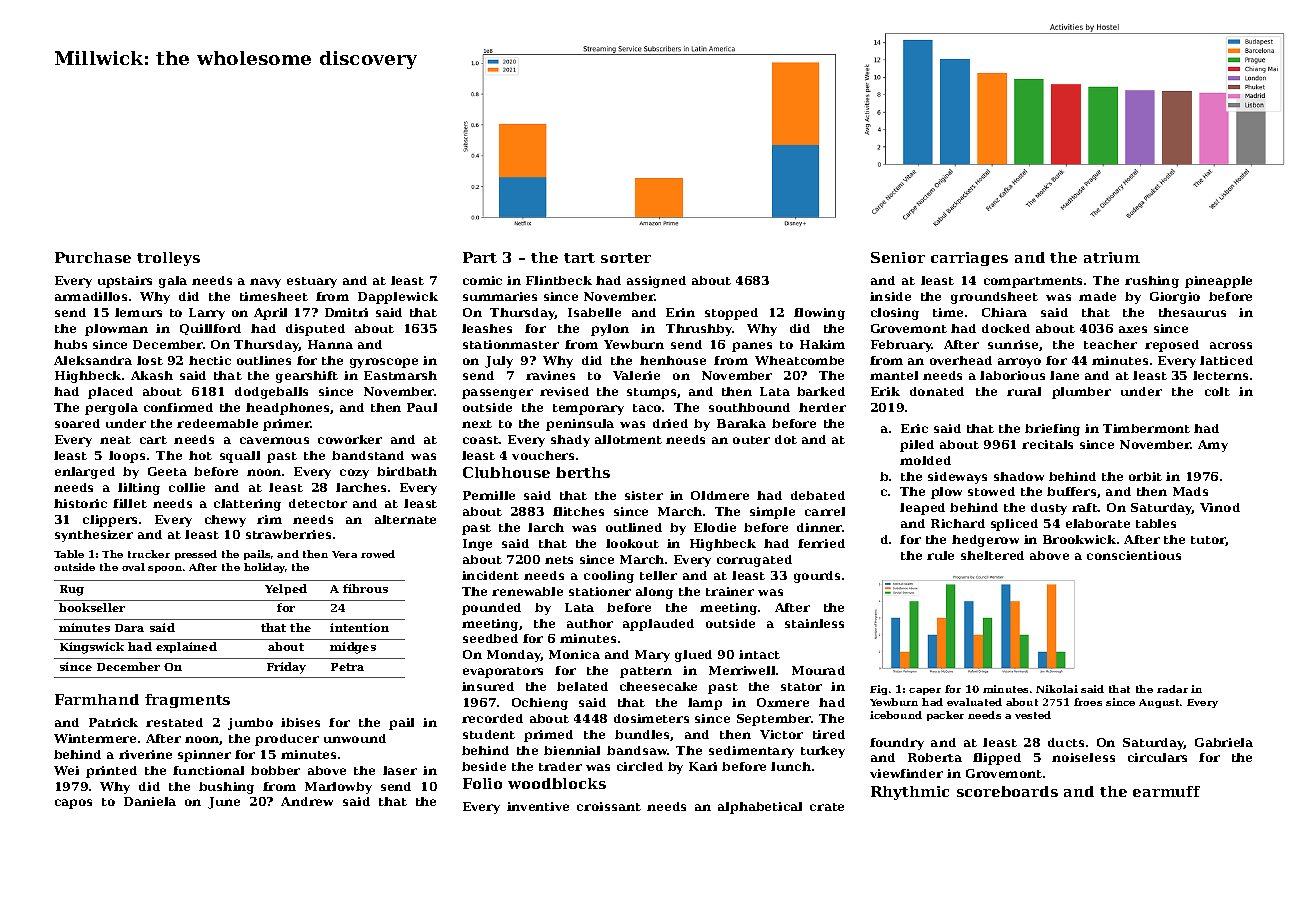  What do you see at coordinates (1217, 391) in the screenshot?
I see `colt` at bounding box center [1217, 391].
